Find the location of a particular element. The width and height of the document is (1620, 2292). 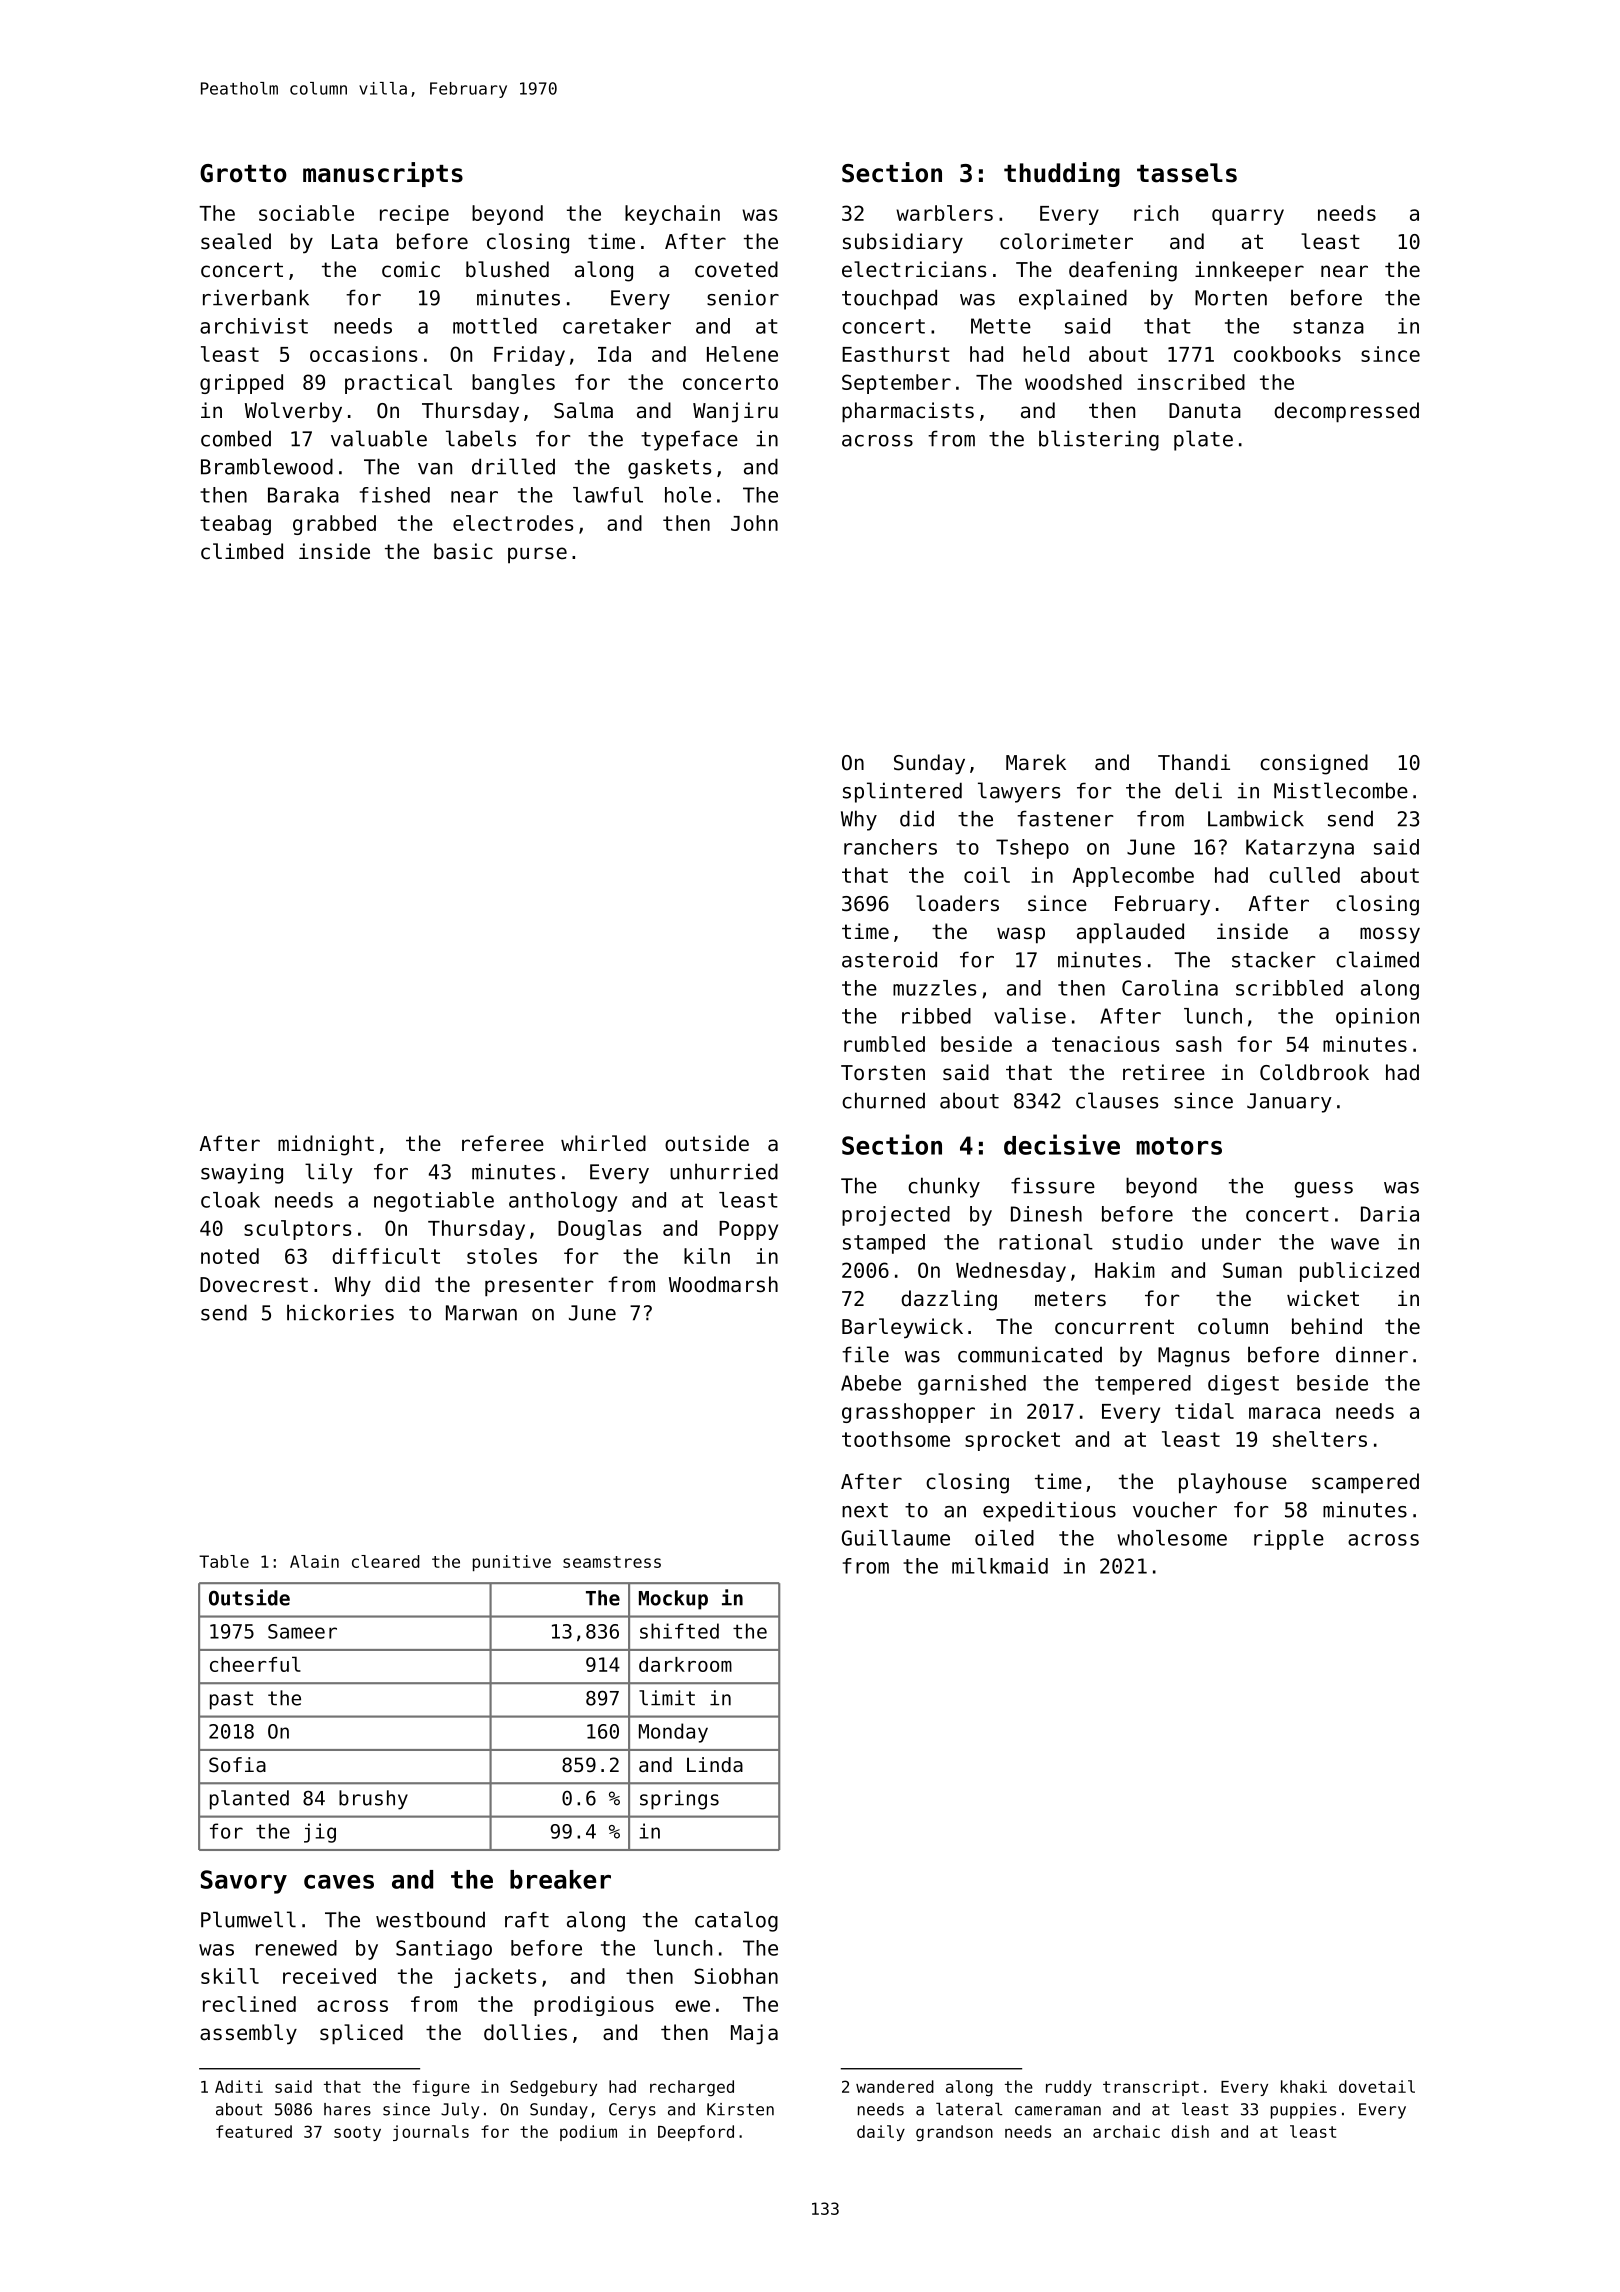

Grotto is located at coordinates (243, 173).
